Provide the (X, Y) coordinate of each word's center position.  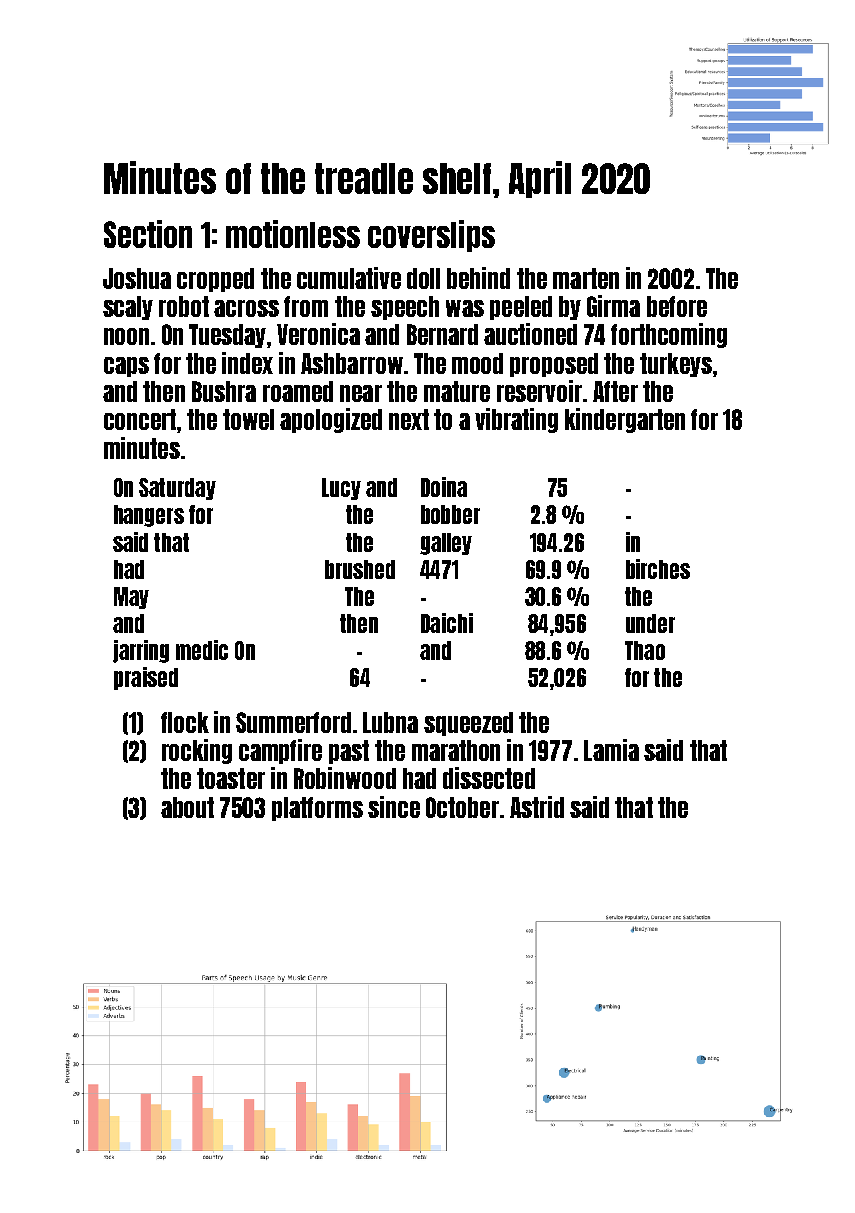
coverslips (431, 236)
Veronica (318, 334)
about (187, 807)
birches (658, 569)
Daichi (447, 623)
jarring (141, 651)
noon (126, 336)
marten (586, 278)
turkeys (676, 365)
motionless (293, 234)
